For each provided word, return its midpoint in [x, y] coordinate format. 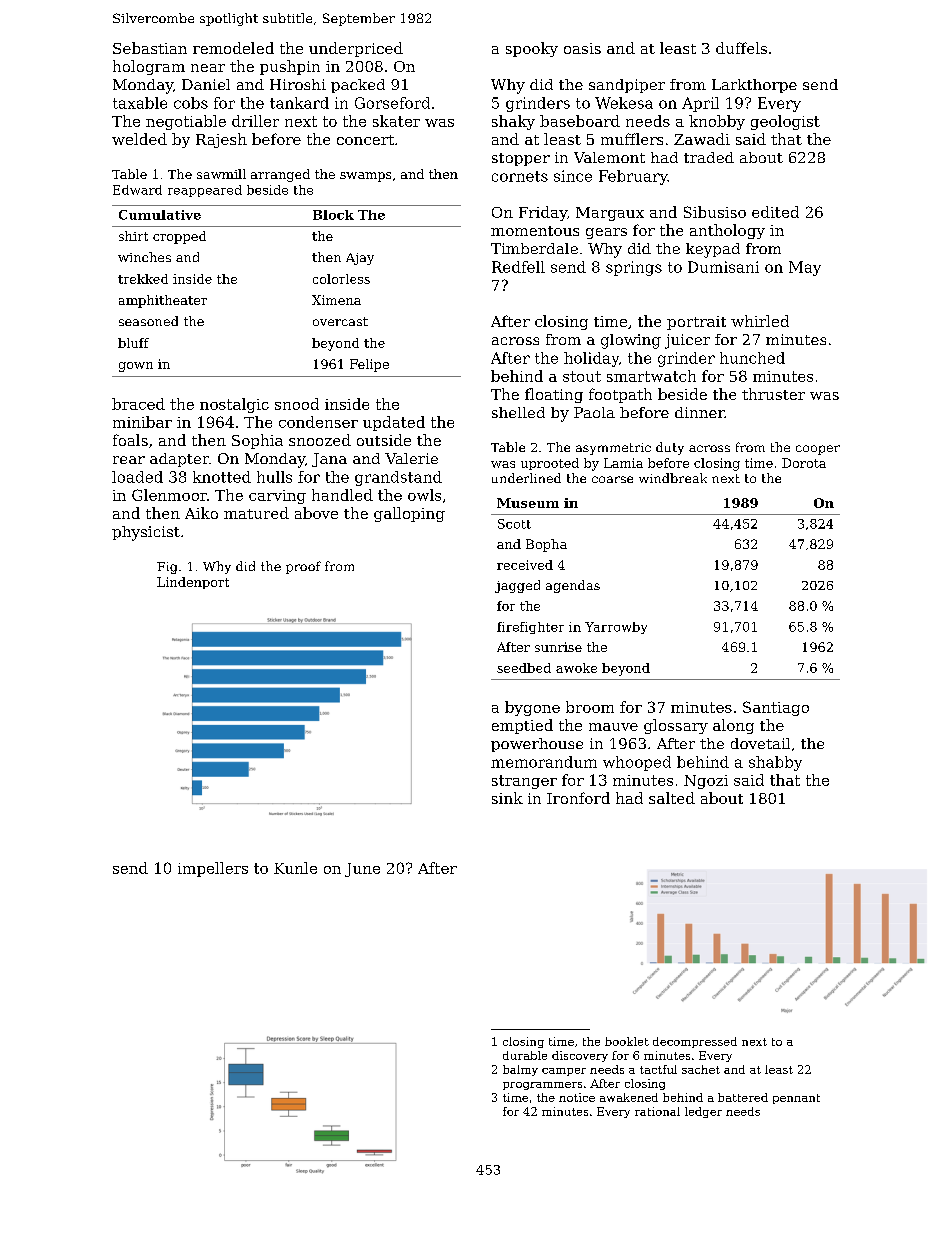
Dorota [804, 463]
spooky [532, 49]
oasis [582, 48]
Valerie [411, 458]
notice [577, 1097]
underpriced [356, 49]
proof [303, 567]
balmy [520, 1070]
